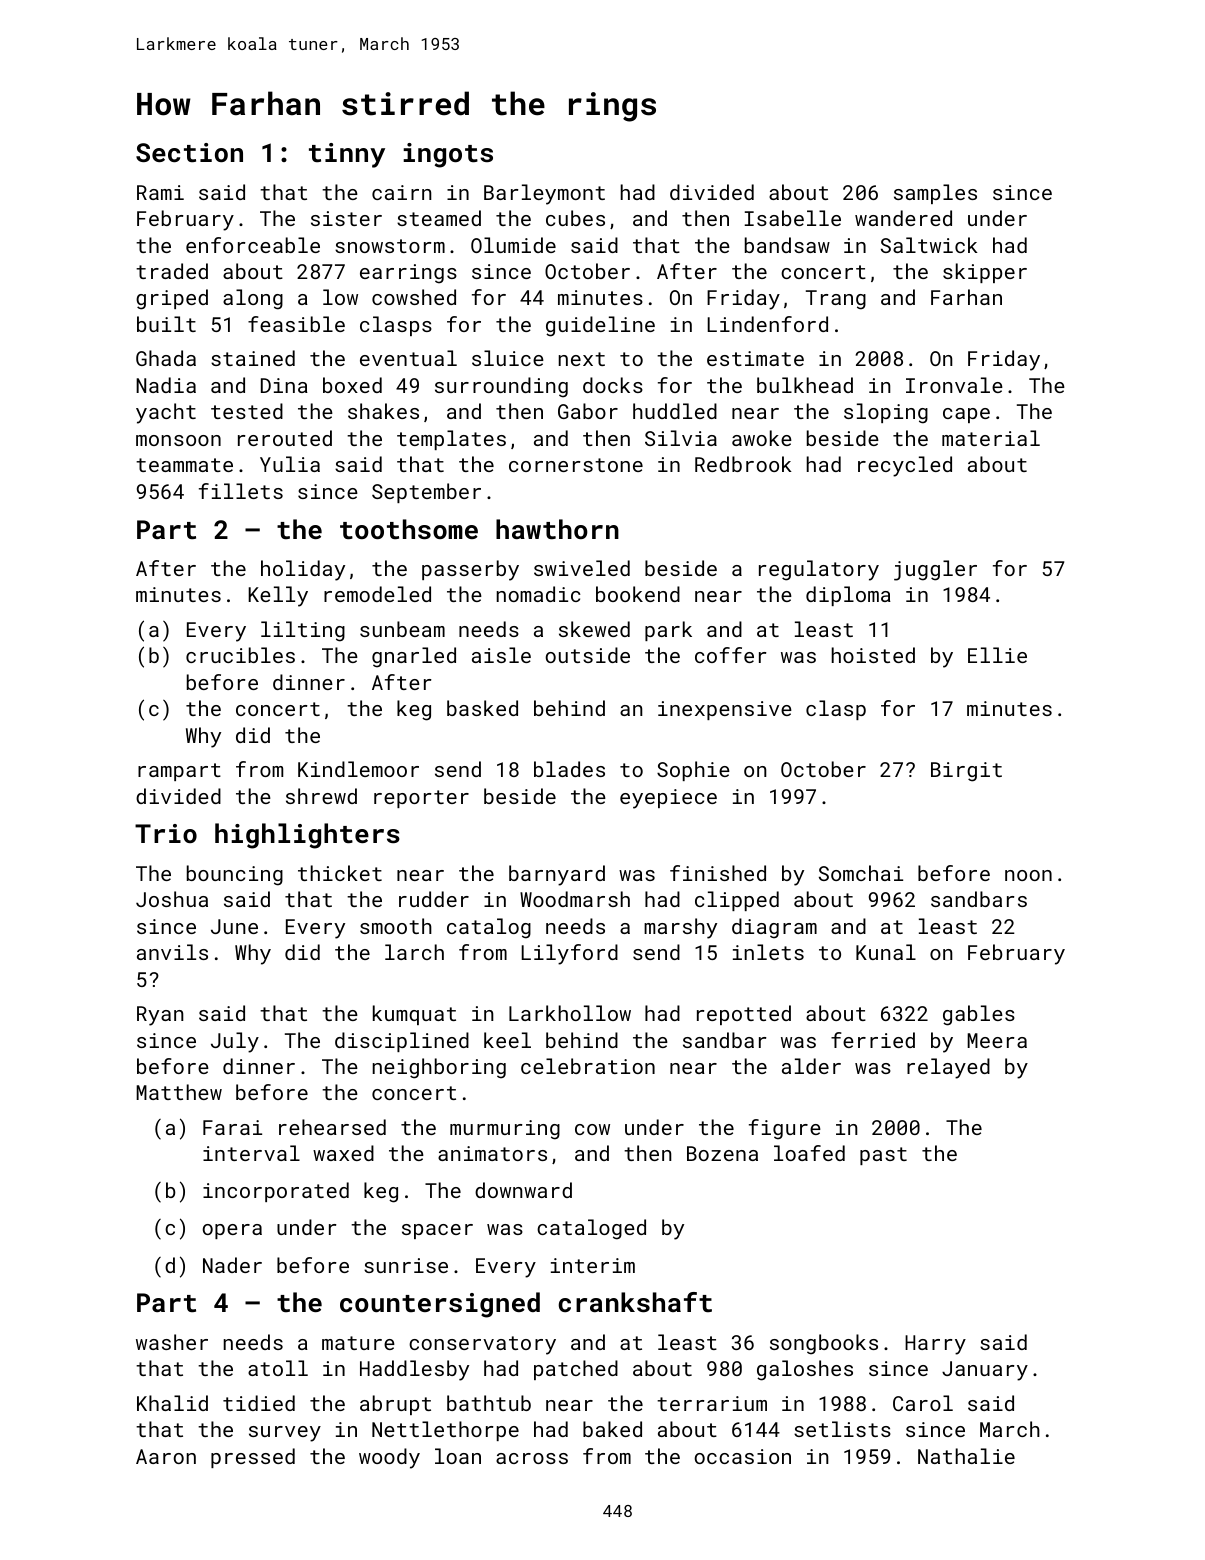 The width and height of the document is (1205, 1560). I want to click on opera, so click(232, 1231).
